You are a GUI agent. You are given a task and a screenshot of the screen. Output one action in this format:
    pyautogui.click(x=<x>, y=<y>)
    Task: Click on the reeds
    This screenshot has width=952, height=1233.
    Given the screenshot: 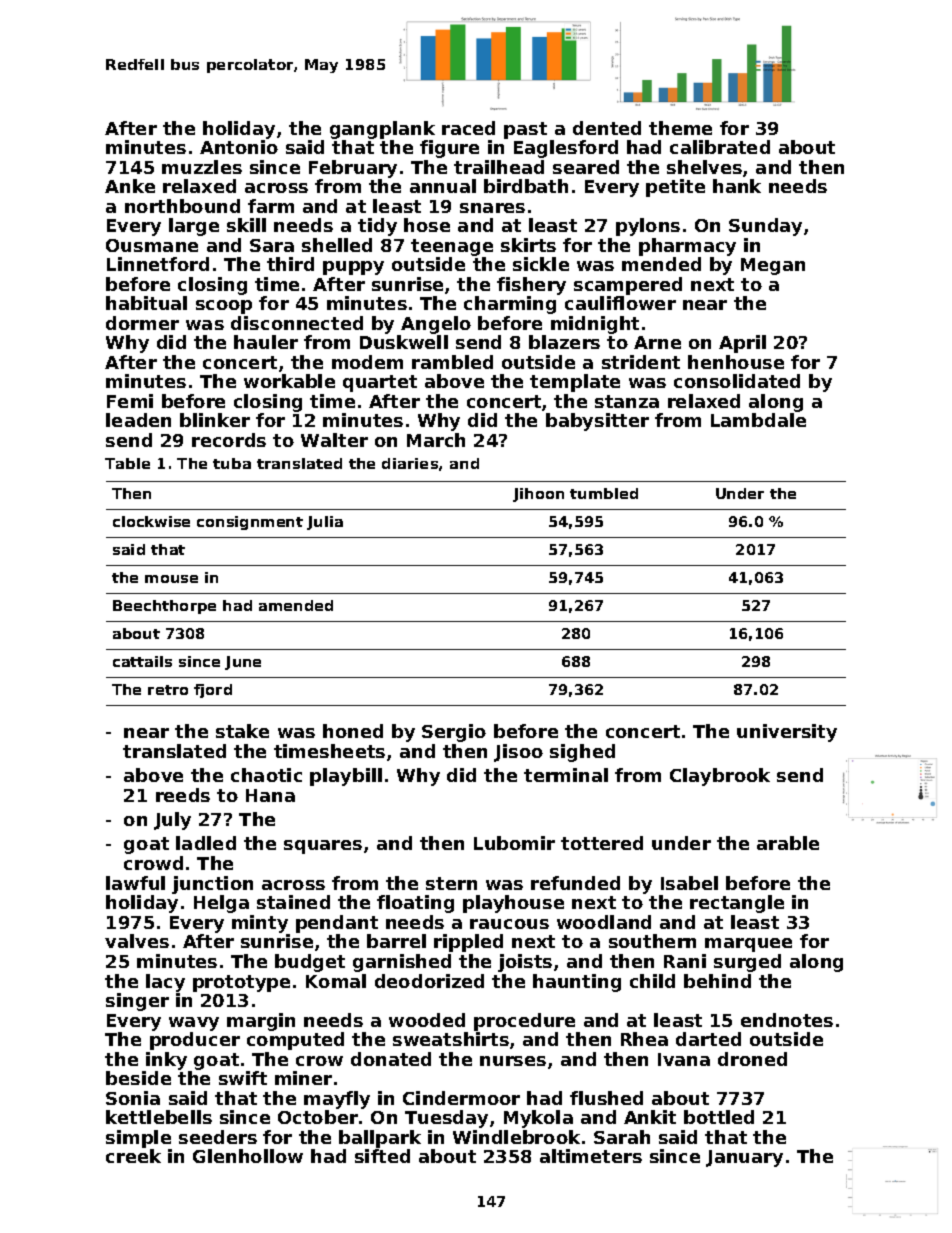 What is the action you would take?
    pyautogui.click(x=183, y=795)
